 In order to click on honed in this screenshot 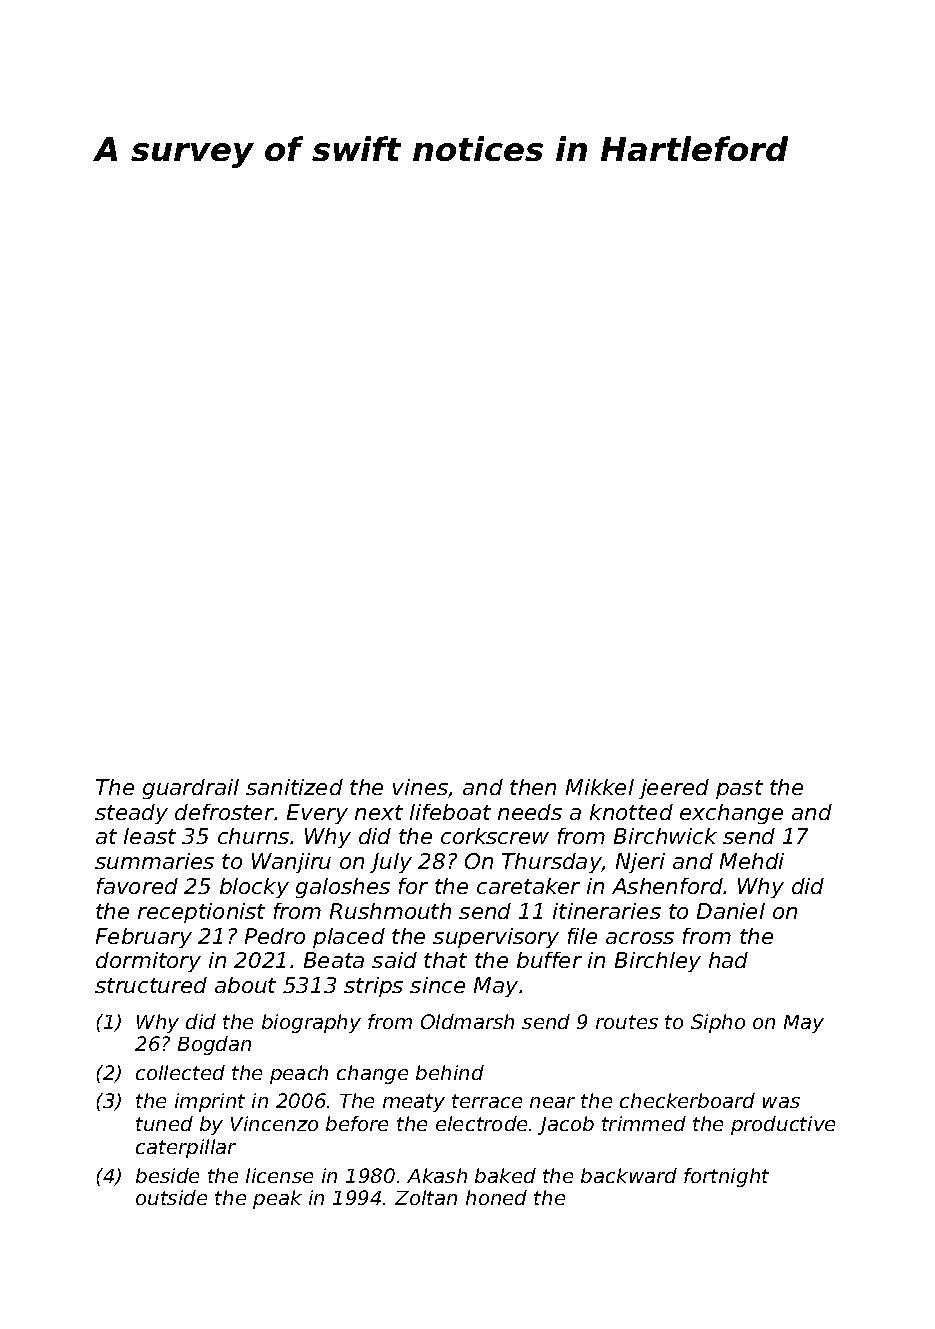, I will do `click(496, 1197)`.
